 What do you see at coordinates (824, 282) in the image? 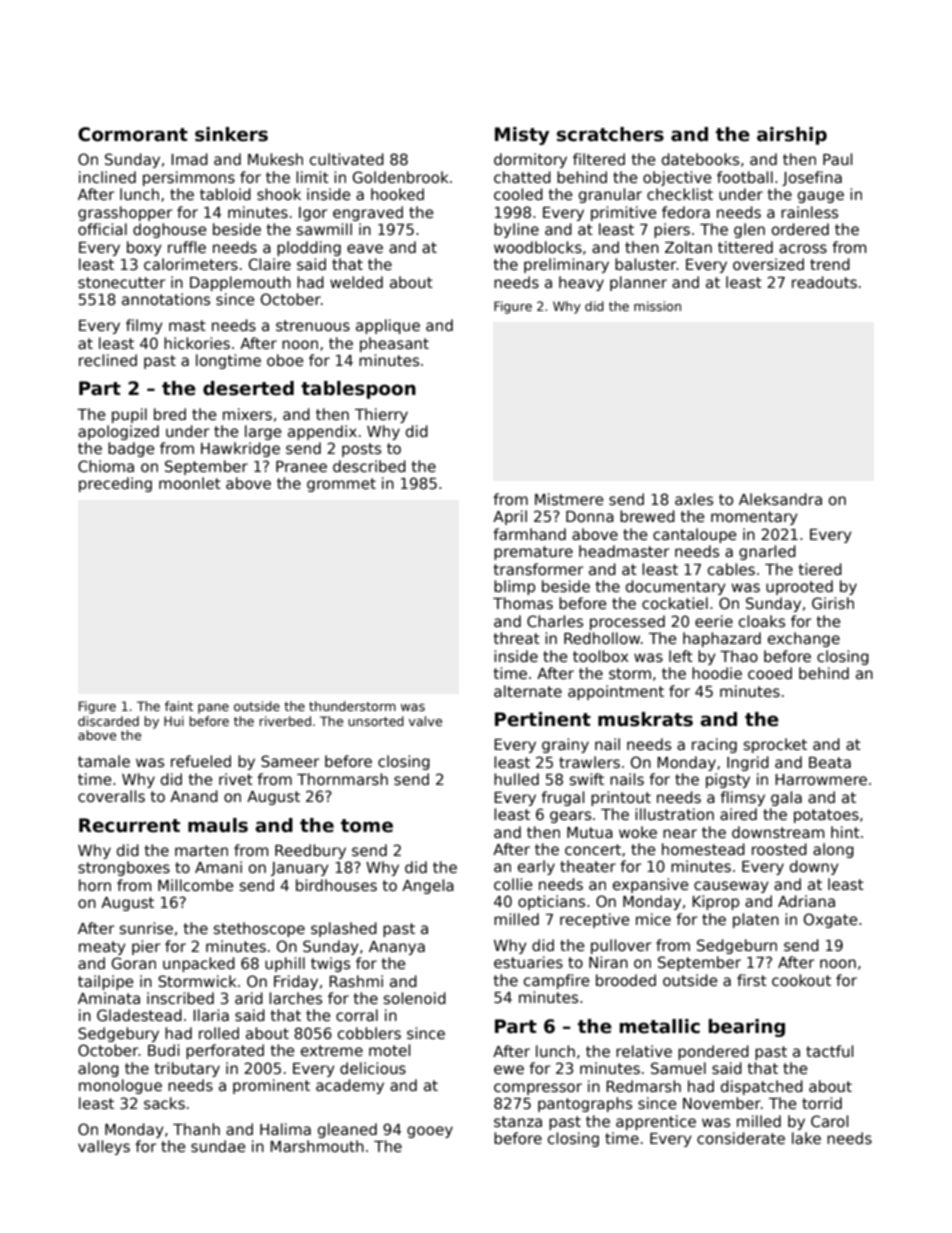
I see `readouts` at bounding box center [824, 282].
